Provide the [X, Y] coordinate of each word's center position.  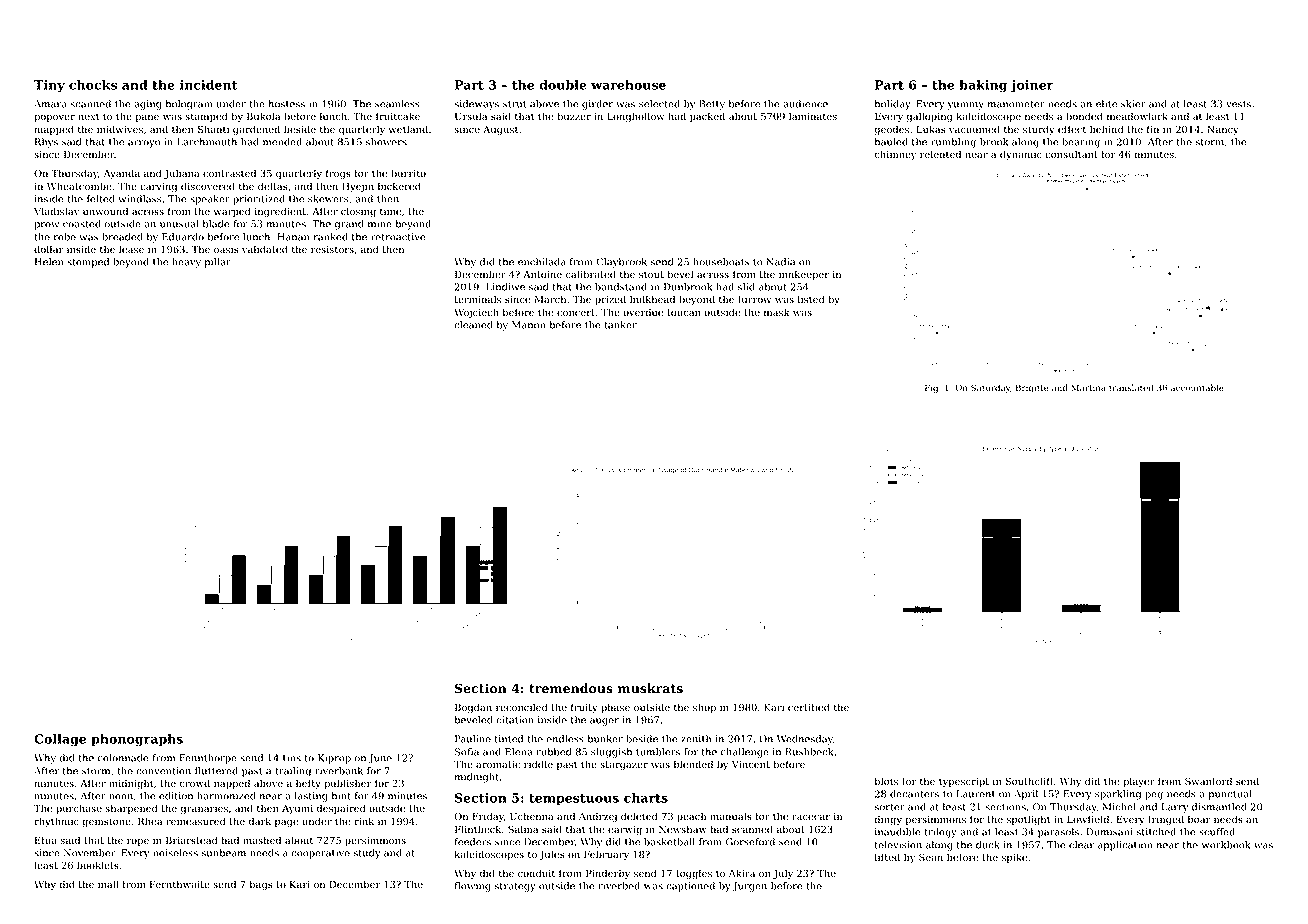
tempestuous [574, 799]
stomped [88, 263]
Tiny [49, 86]
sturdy [1039, 130]
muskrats [650, 688]
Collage [60, 740]
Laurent [976, 794]
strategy [515, 887]
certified [809, 707]
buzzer [574, 116]
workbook [1226, 845]
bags [261, 885]
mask [777, 312]
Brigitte [1032, 388]
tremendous [571, 688]
